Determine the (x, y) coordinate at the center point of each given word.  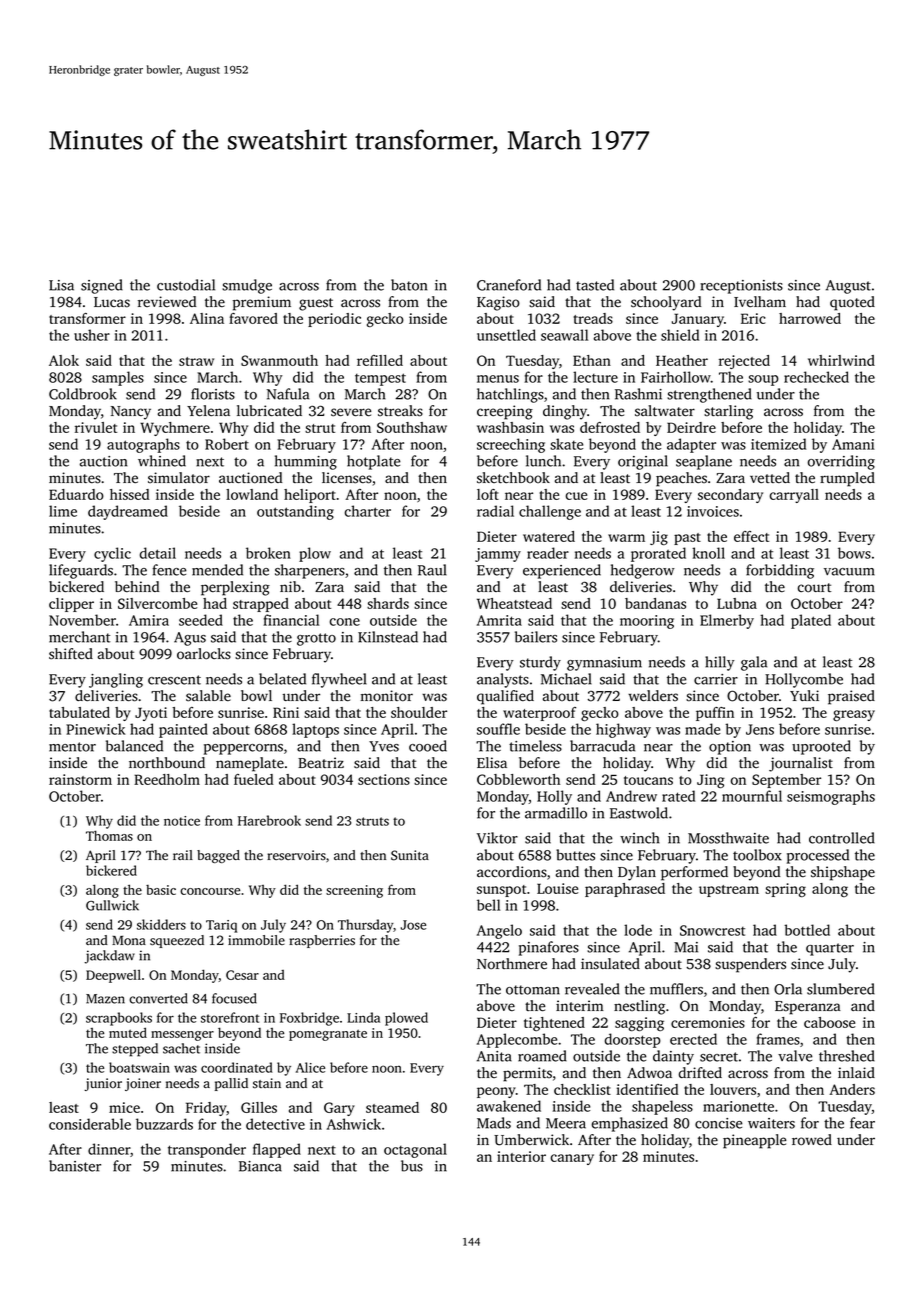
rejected (744, 362)
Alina (207, 318)
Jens (760, 729)
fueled (254, 779)
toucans (648, 780)
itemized (778, 444)
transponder (207, 1150)
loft (488, 494)
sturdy (540, 663)
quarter (830, 949)
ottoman (533, 990)
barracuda (602, 746)
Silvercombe (157, 603)
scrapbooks (119, 1019)
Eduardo (76, 494)
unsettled (506, 335)
